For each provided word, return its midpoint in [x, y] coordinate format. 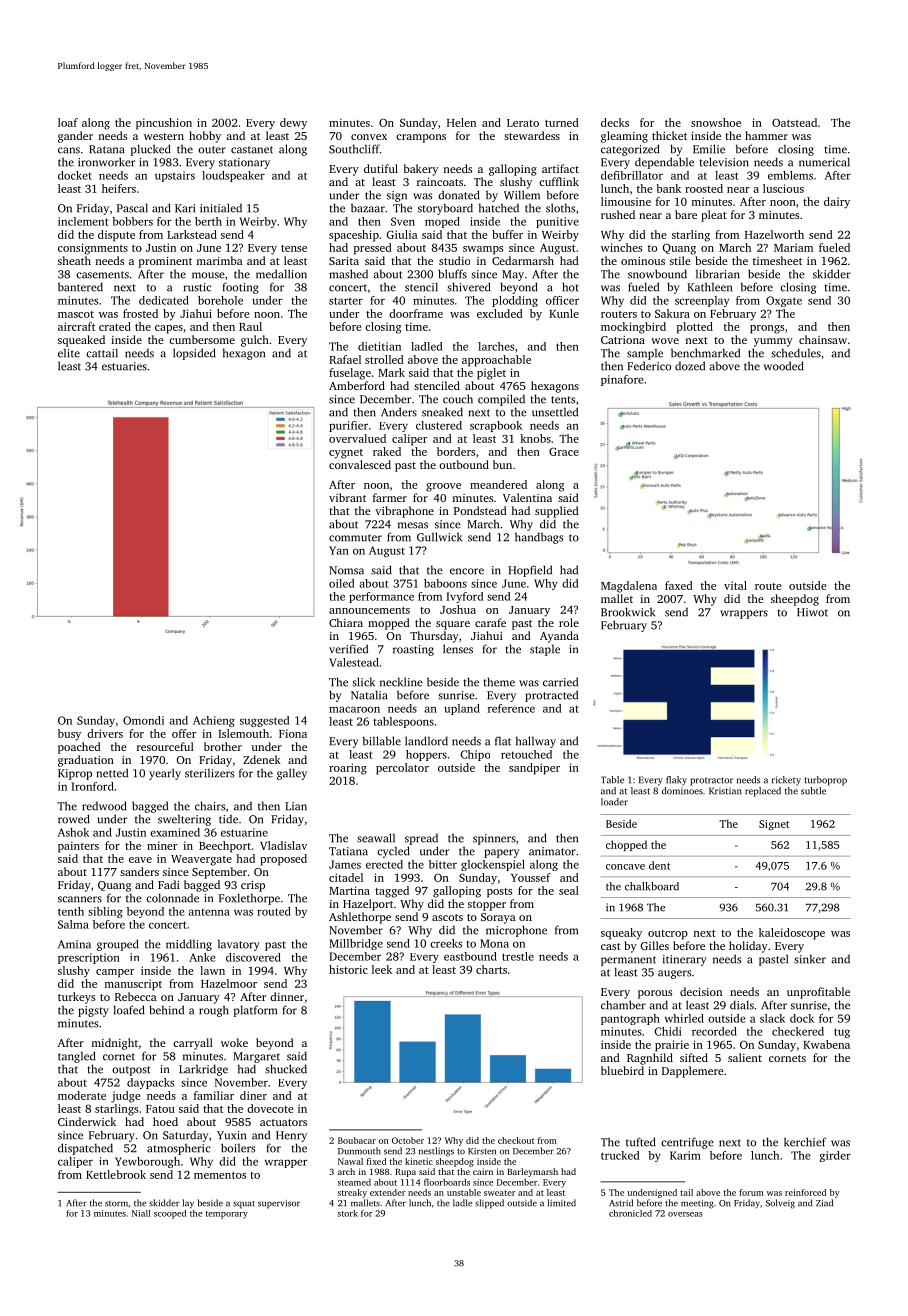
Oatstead [794, 122]
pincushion [164, 124]
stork [348, 1213]
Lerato [523, 123]
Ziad [824, 1203]
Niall [141, 1213]
